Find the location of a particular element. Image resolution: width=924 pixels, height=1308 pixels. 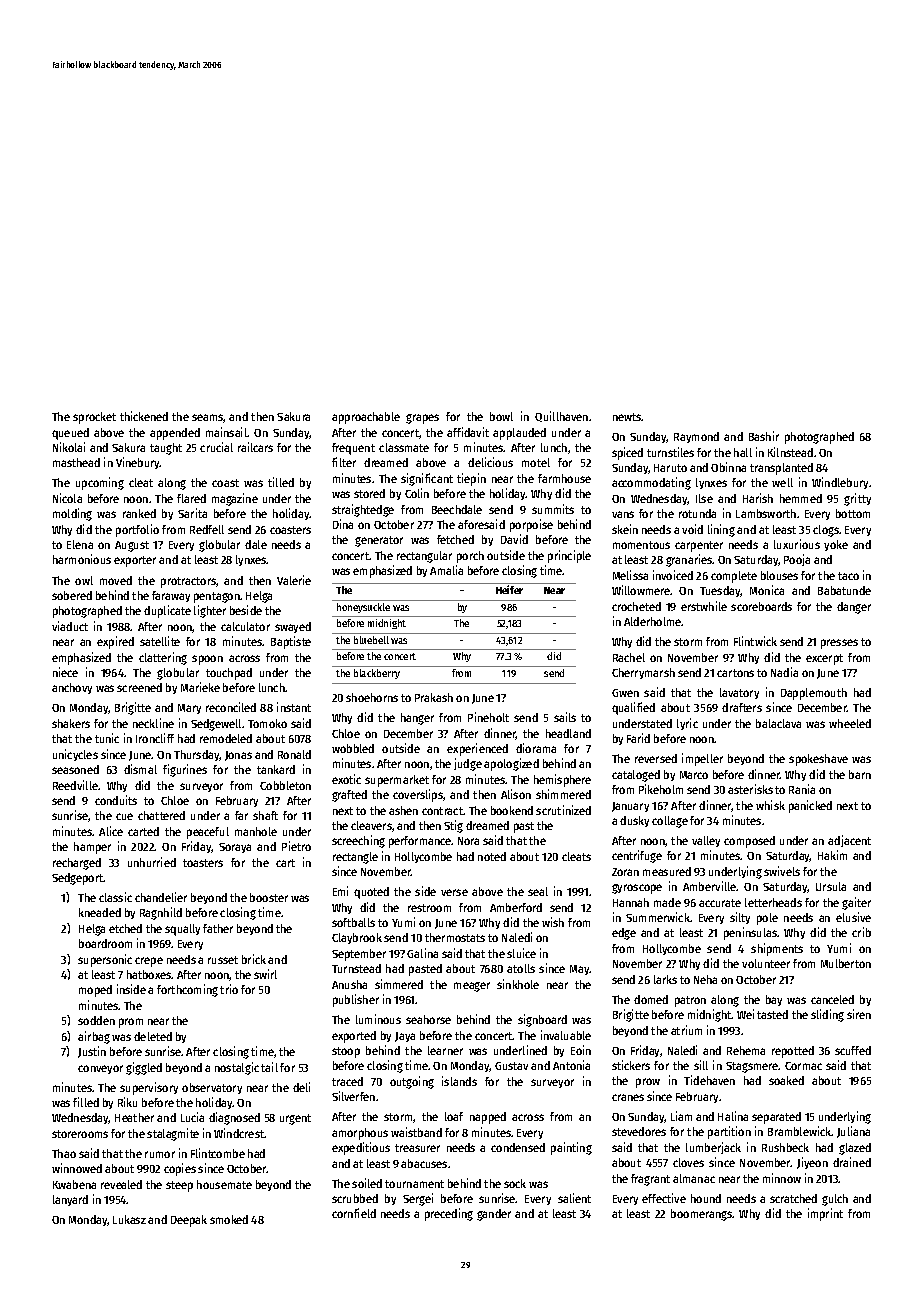

tail is located at coordinates (269, 1067).
